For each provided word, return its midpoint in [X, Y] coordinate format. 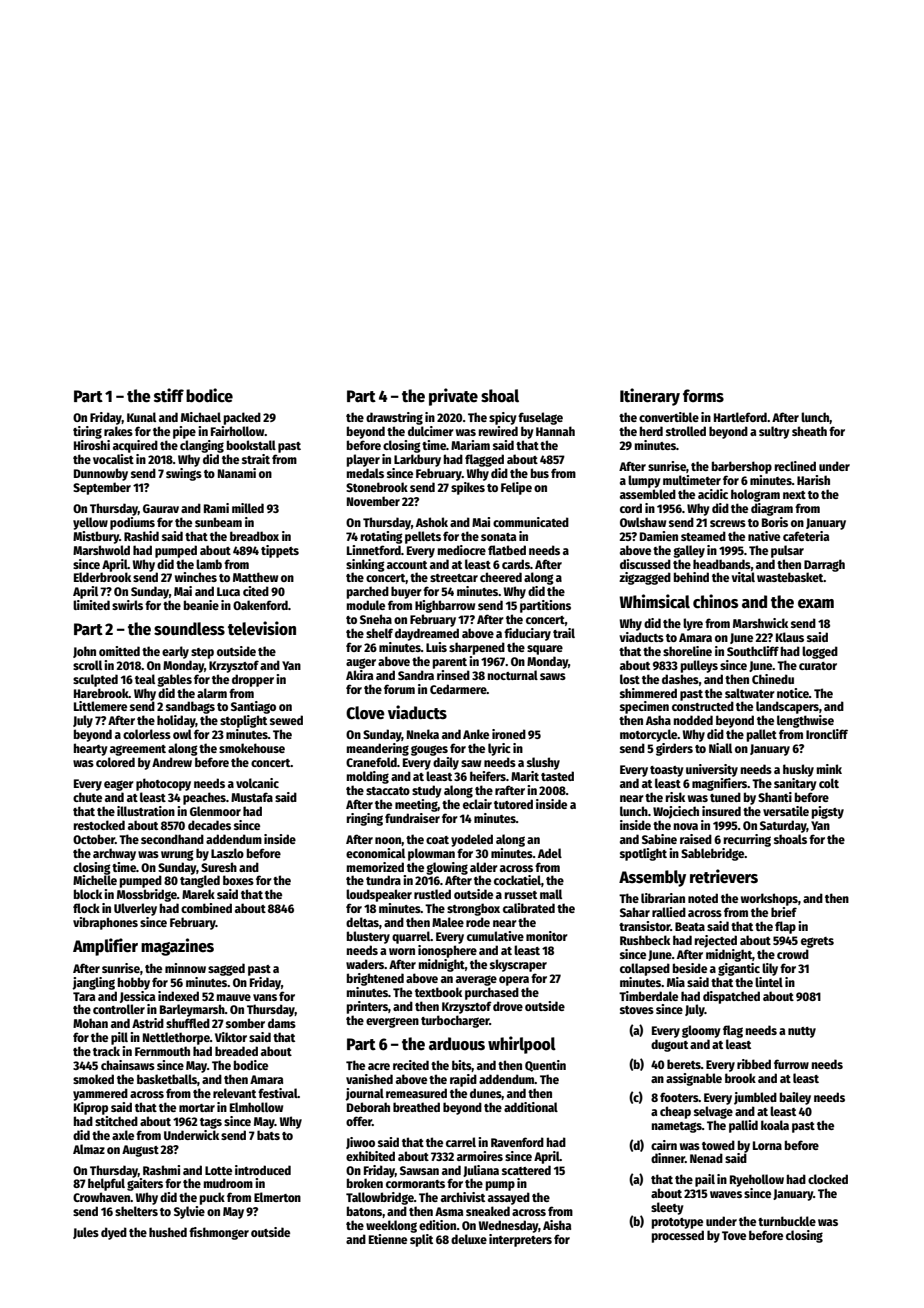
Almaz [89, 1149]
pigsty [828, 812]
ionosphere [447, 951]
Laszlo [227, 853]
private [453, 397]
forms [703, 396]
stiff [169, 395]
